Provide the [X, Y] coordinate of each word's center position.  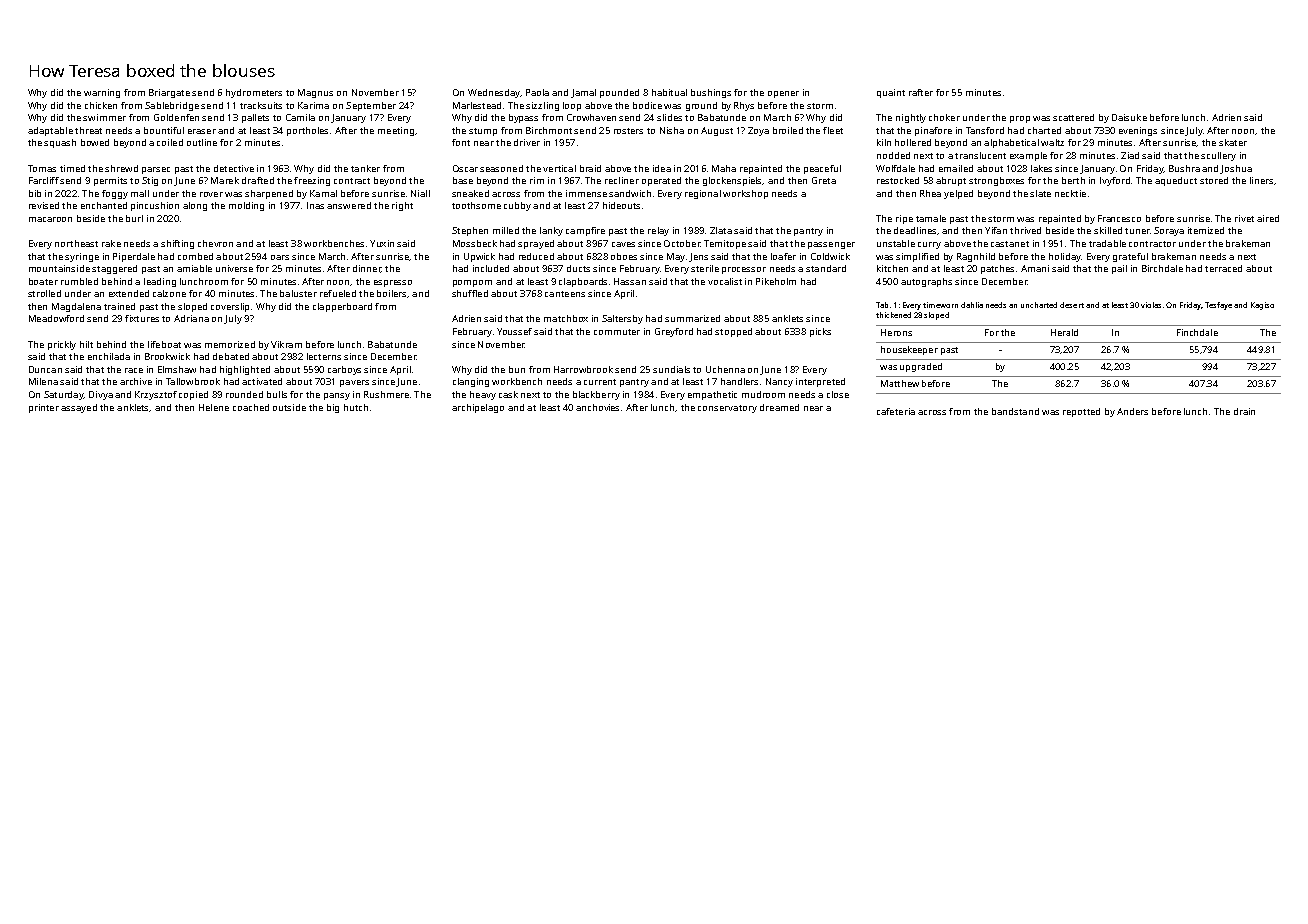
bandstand [1015, 411]
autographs [926, 282]
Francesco [1119, 218]
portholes [307, 131]
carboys [344, 370]
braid [590, 168]
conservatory [727, 409]
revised [44, 205]
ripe [904, 219]
